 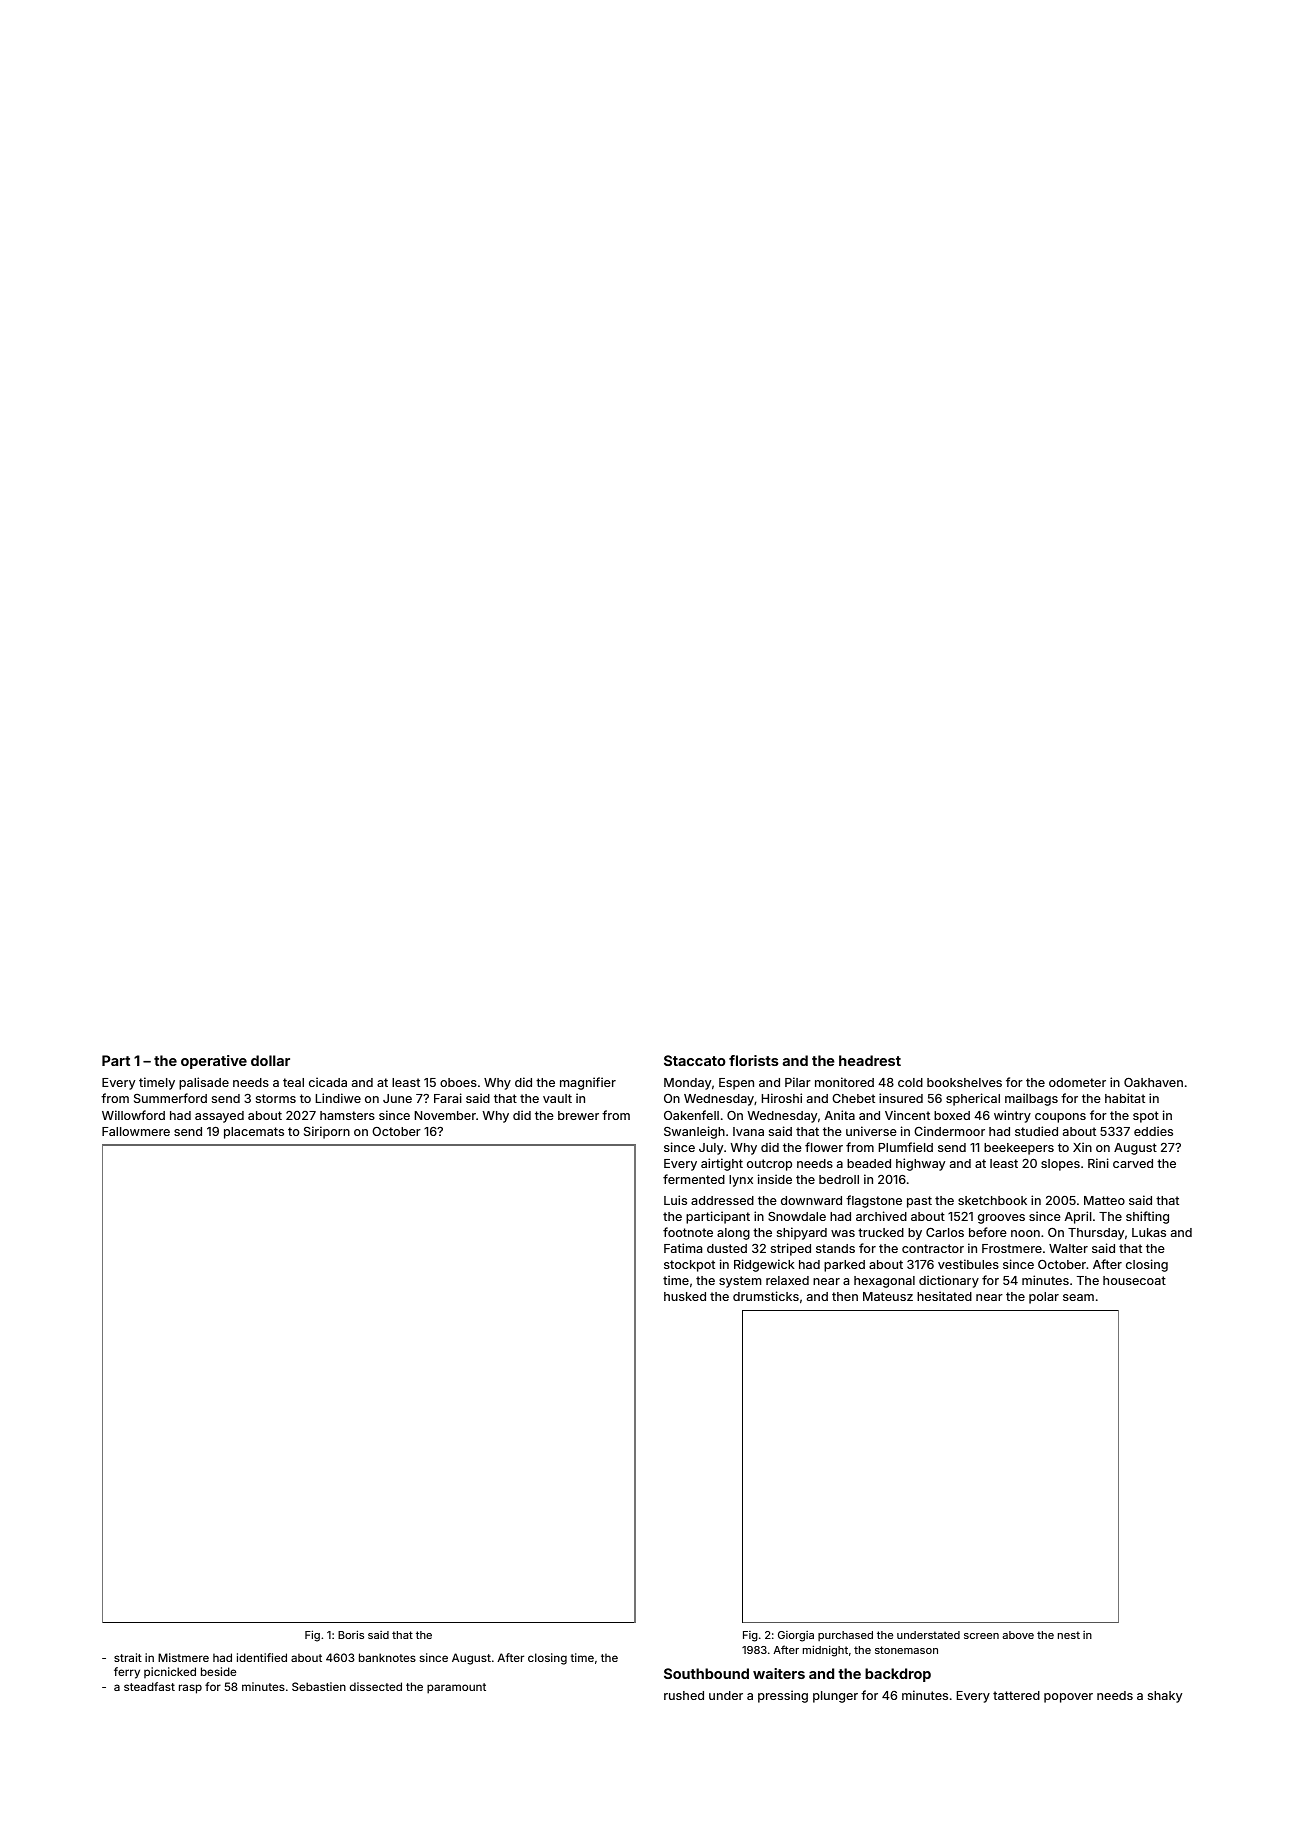 What do you see at coordinates (214, 1062) in the screenshot?
I see `operative` at bounding box center [214, 1062].
